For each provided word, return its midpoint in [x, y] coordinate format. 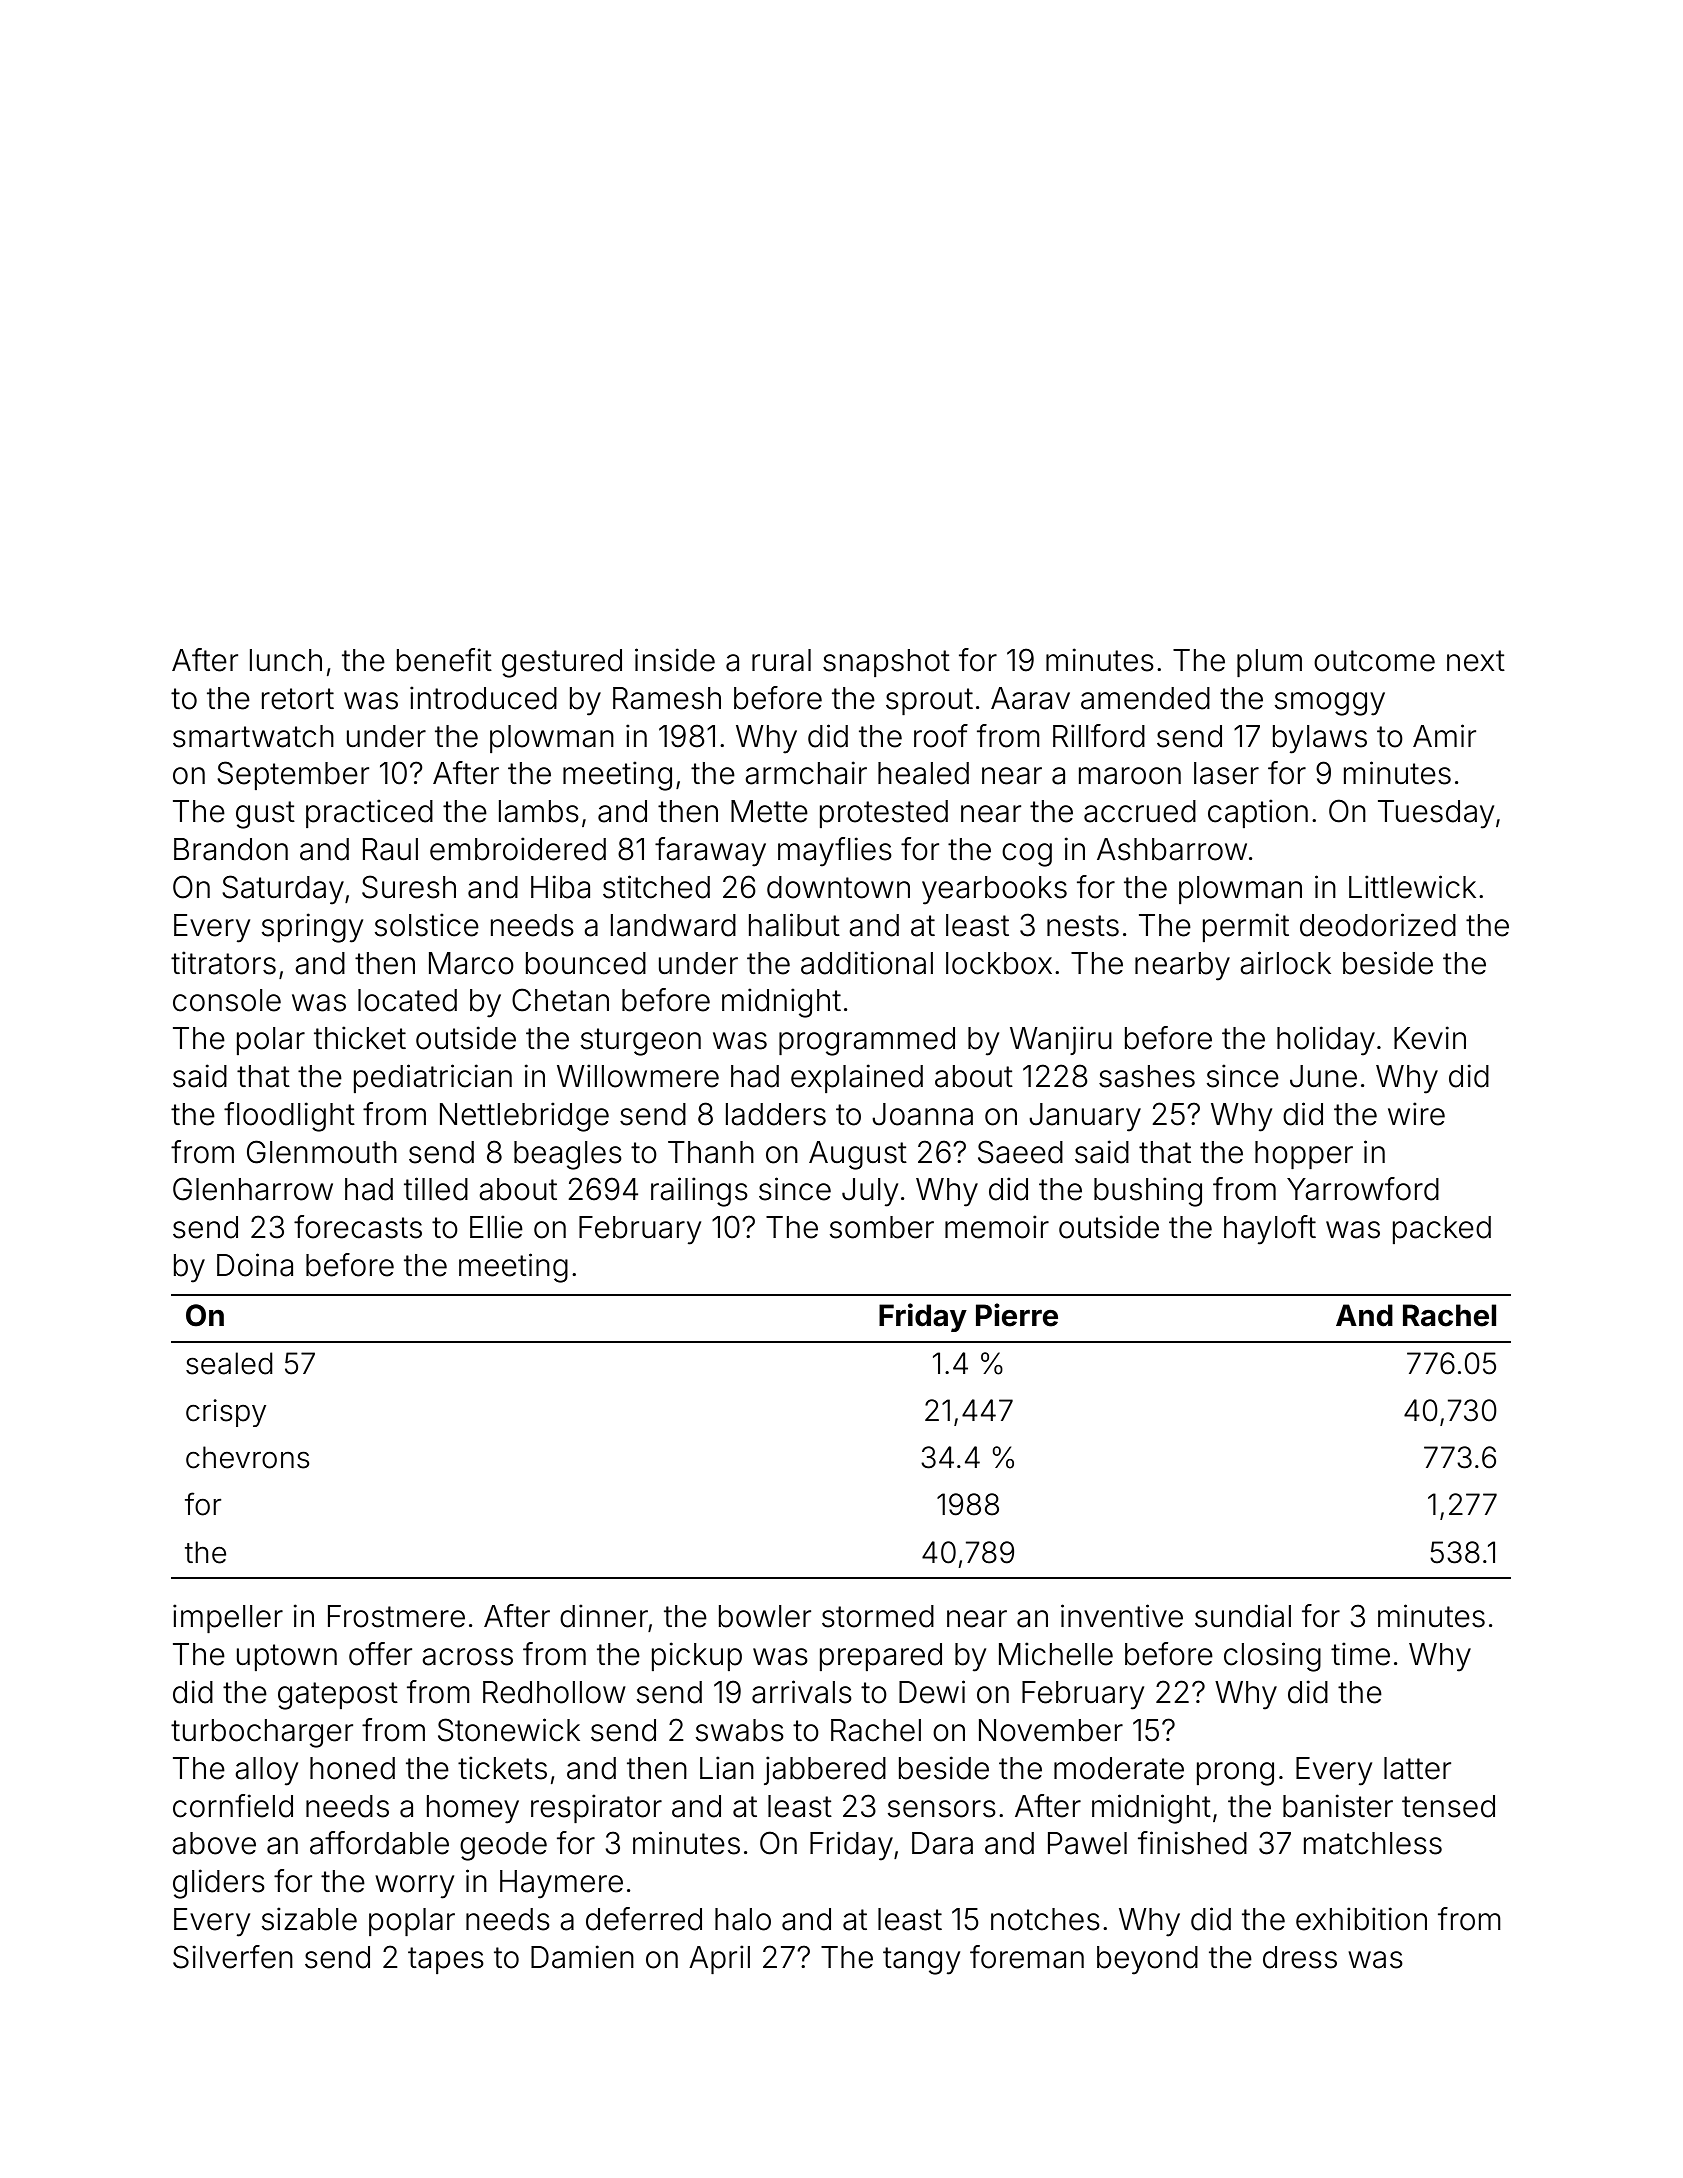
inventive [1122, 1616]
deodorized [1378, 925]
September [293, 775]
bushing [1148, 1192]
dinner [604, 1616]
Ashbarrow [1172, 849]
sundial [1243, 1616]
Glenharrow [253, 1189]
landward [673, 925]
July [870, 1192]
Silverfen [233, 1957]
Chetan [560, 1000]
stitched [656, 887]
